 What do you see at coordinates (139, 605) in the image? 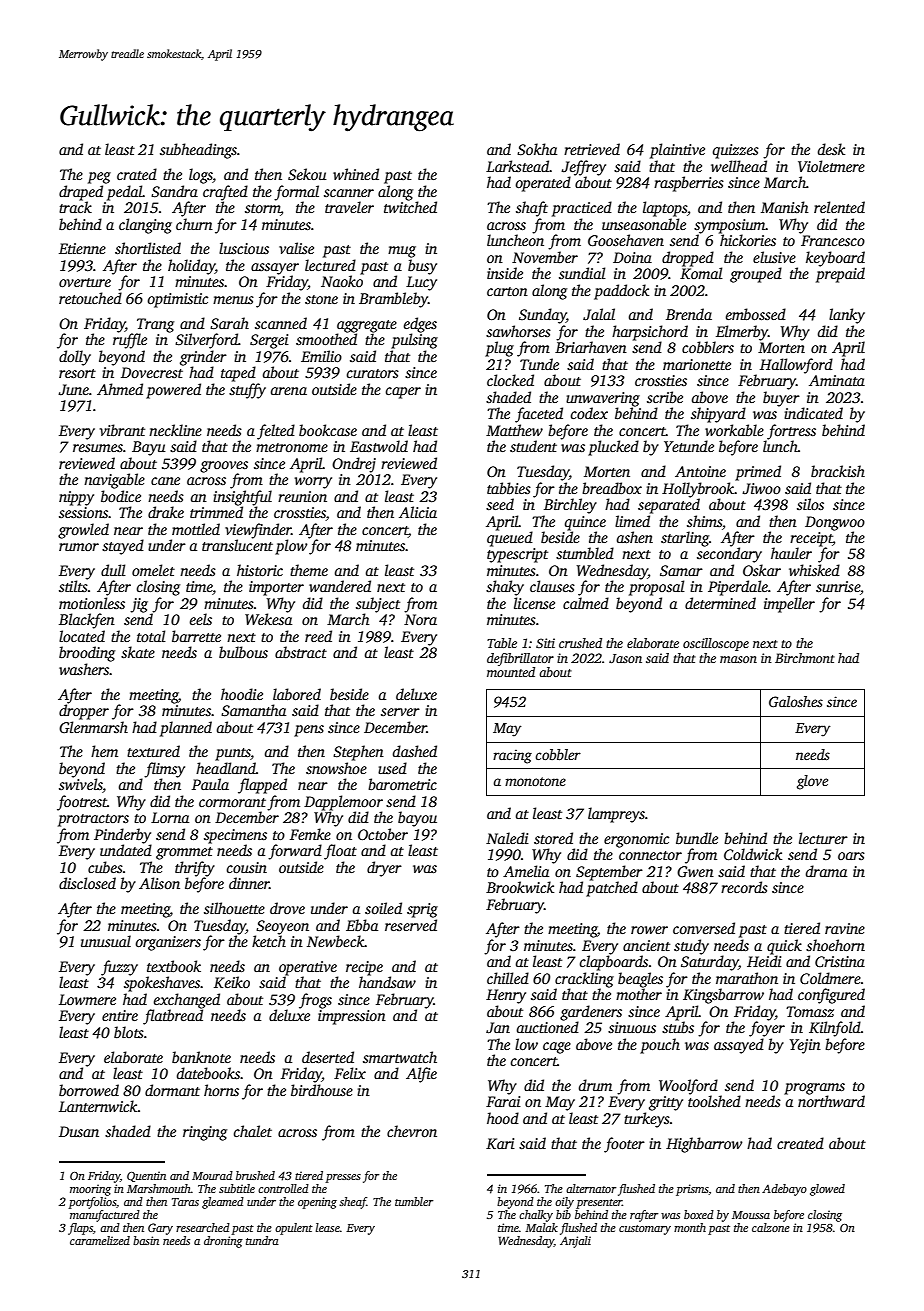
I see `jig` at bounding box center [139, 605].
